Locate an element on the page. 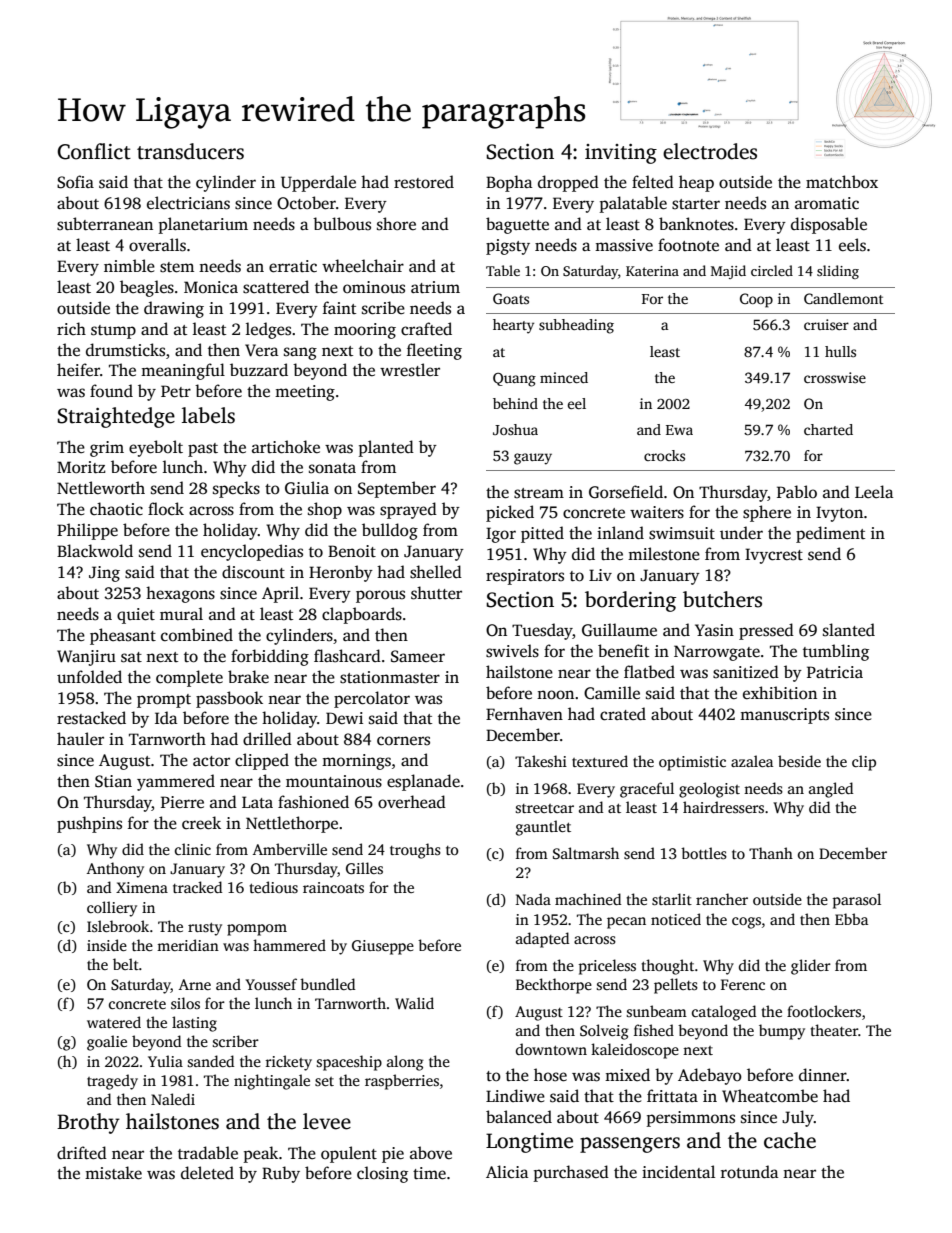 The height and width of the image is (1233, 952). Wanjiru is located at coordinates (86, 658).
